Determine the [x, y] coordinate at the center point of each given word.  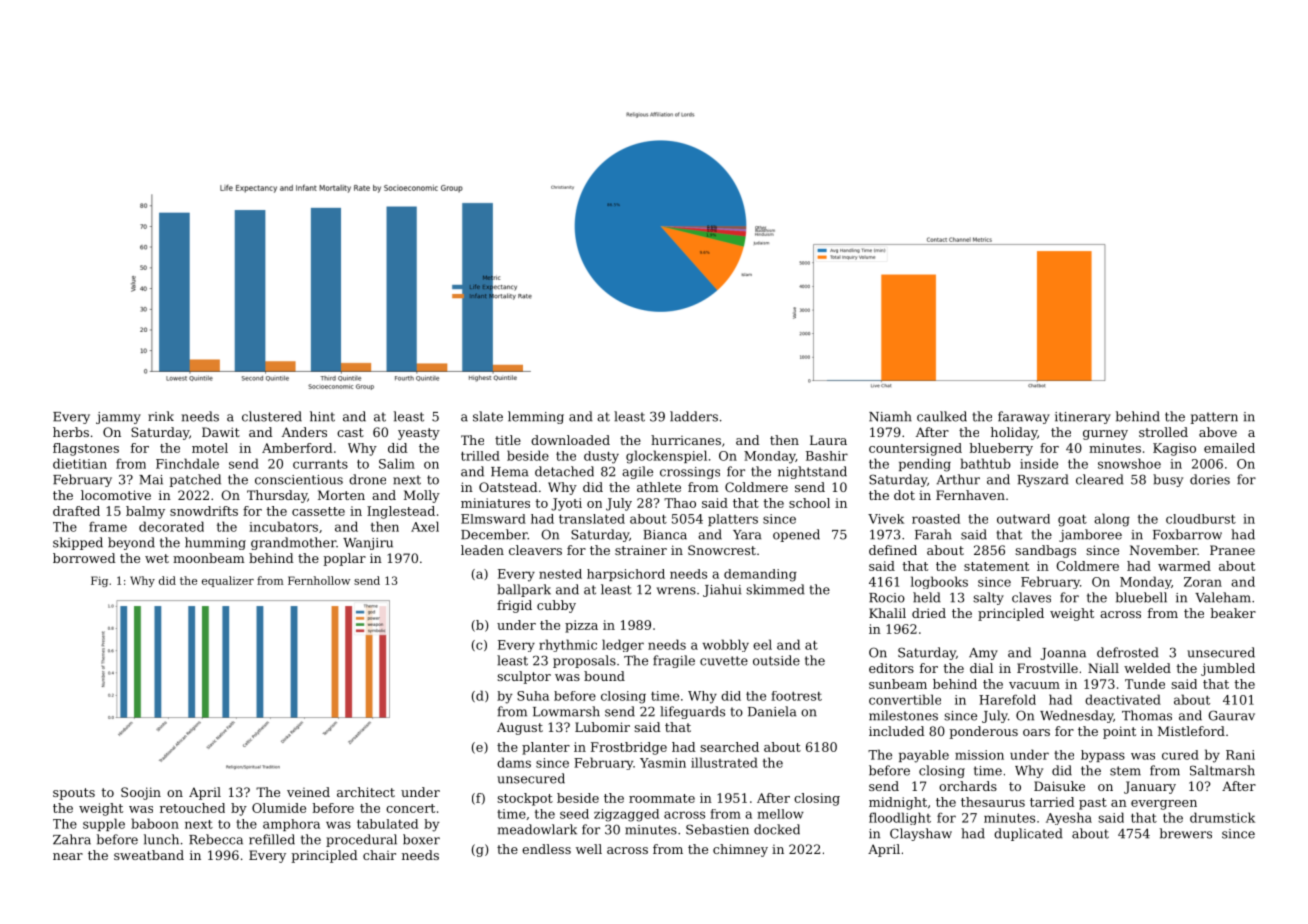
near [68, 856]
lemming [536, 417]
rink [161, 416]
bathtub [985, 463]
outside [776, 660]
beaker [1233, 613]
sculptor [524, 677]
